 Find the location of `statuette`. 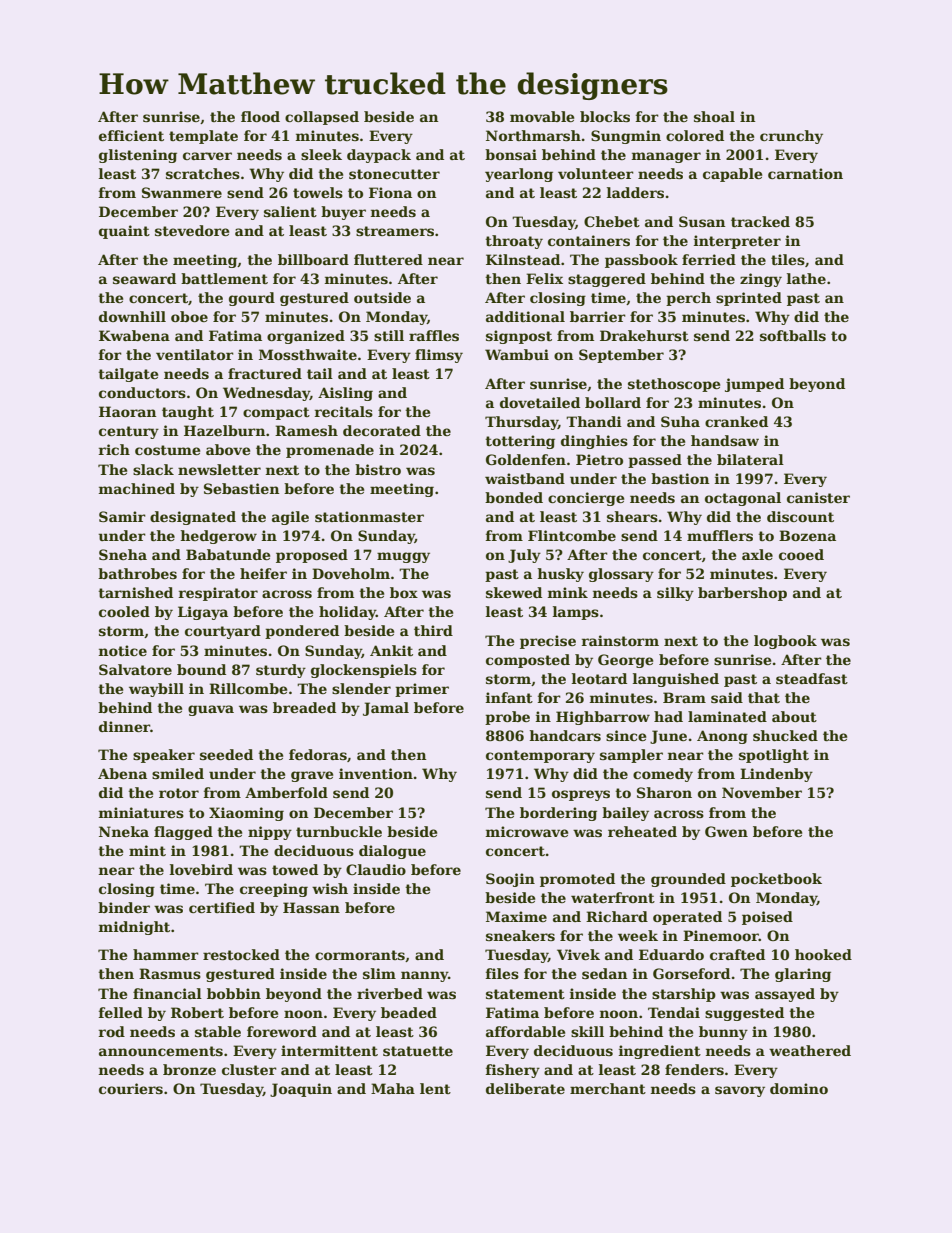

statuette is located at coordinates (418, 1051).
